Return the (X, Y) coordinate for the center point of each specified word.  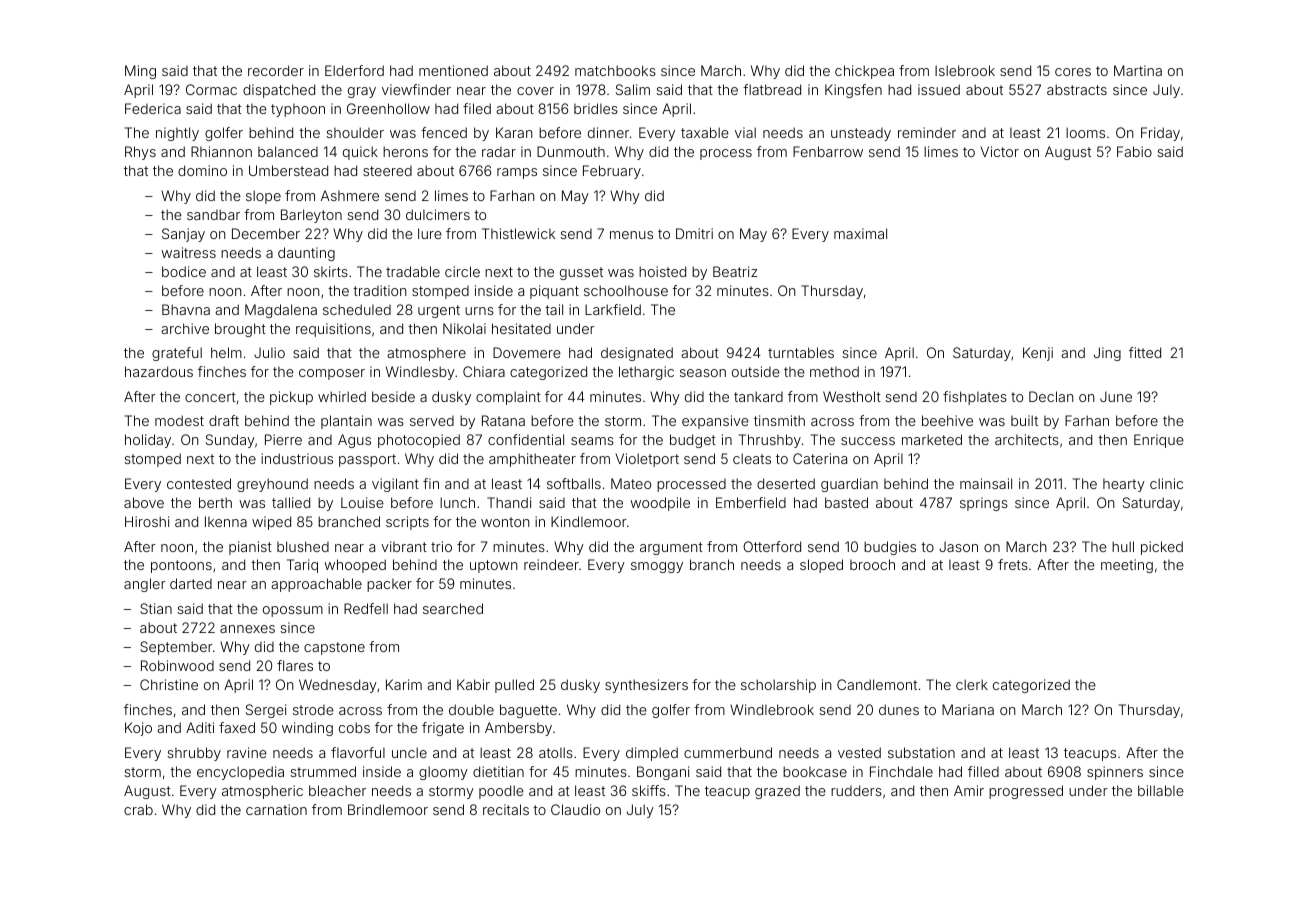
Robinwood (177, 665)
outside (756, 371)
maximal (860, 233)
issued (939, 89)
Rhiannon (221, 151)
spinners (1115, 773)
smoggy (657, 567)
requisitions (333, 330)
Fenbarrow (828, 151)
